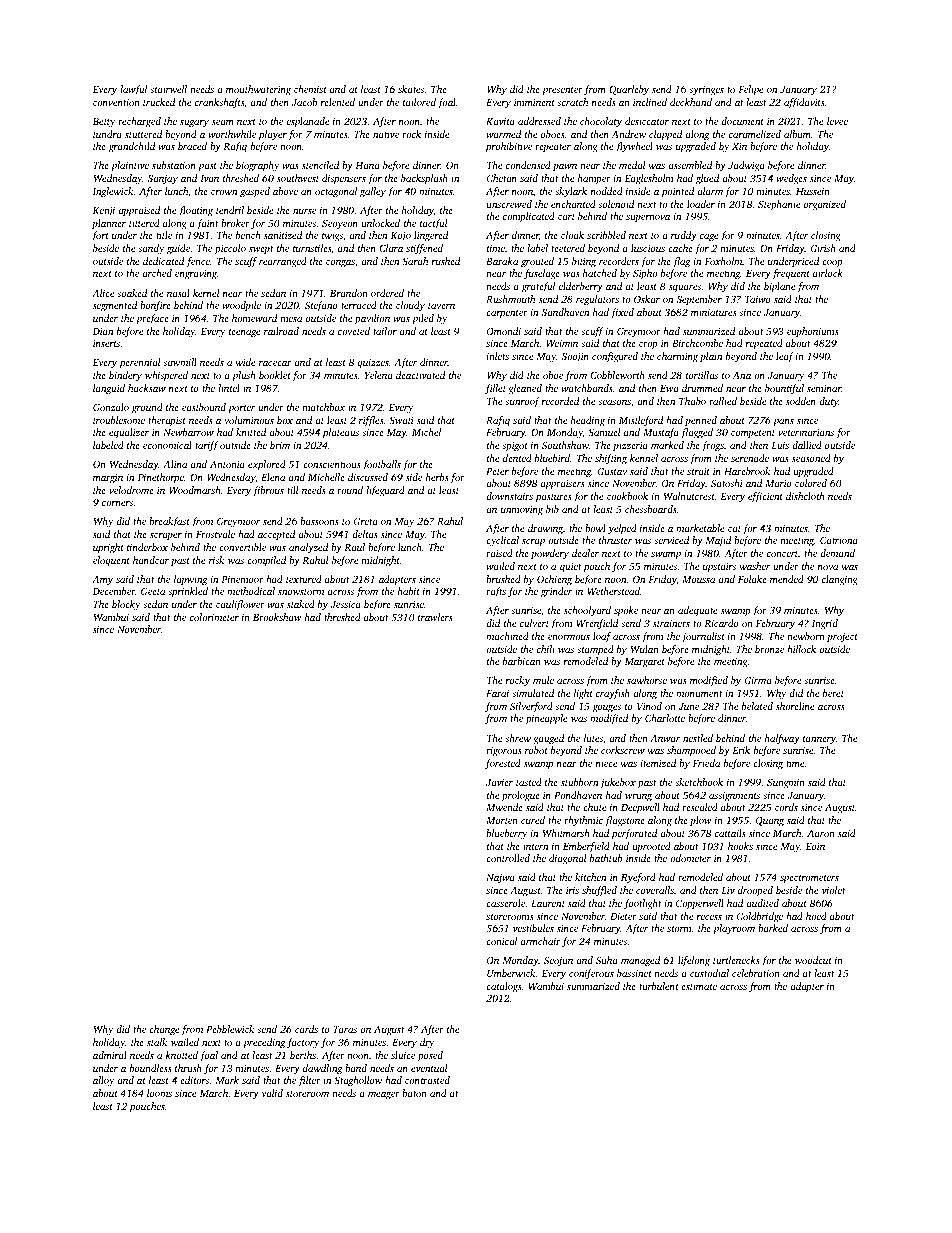  Describe the element at coordinates (403, 1055) in the document. I see `sluice` at that location.
